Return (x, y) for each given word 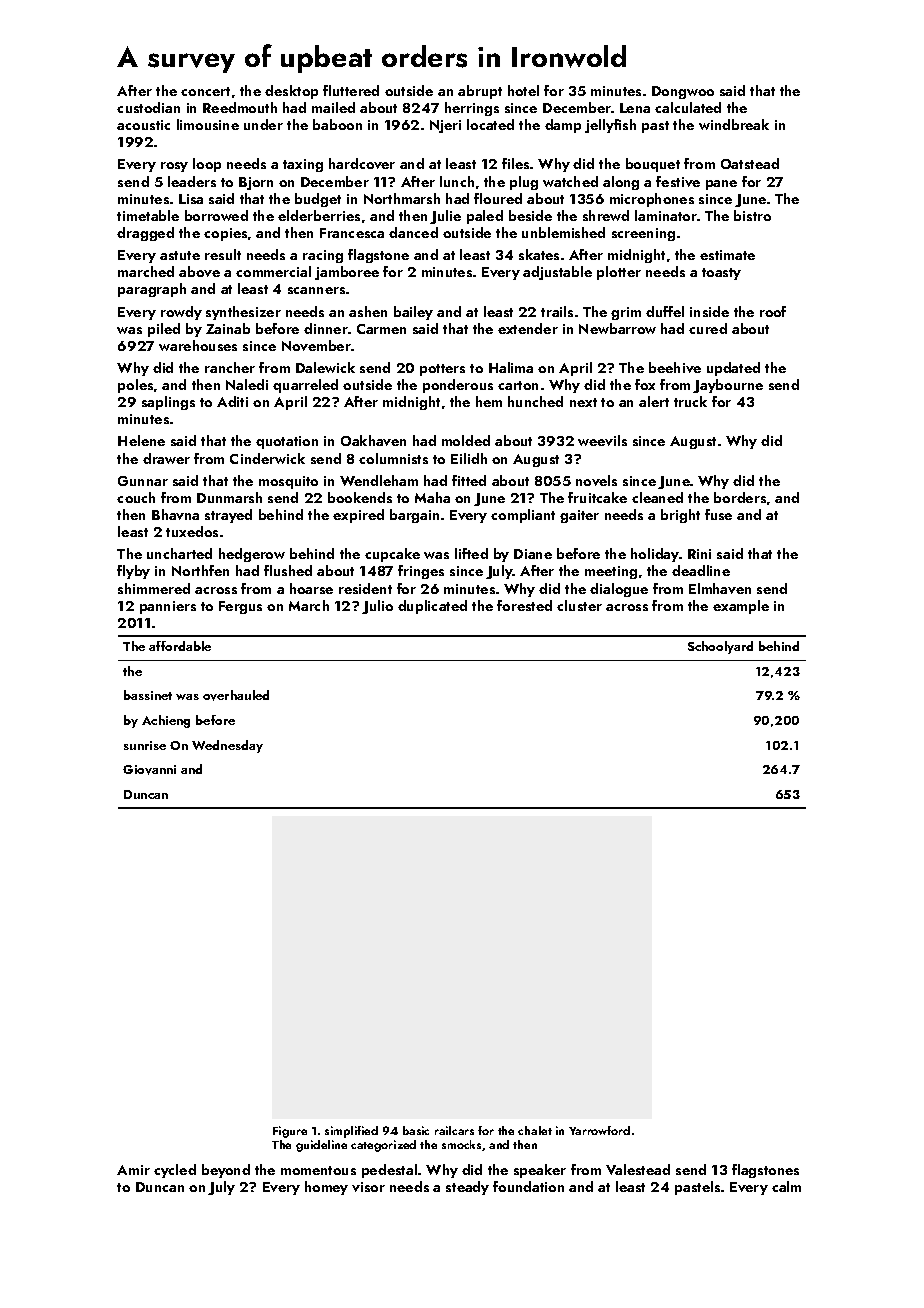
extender (528, 328)
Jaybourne (728, 386)
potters (442, 370)
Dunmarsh (229, 497)
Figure (290, 1132)
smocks (461, 1144)
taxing (303, 165)
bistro (752, 215)
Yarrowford (599, 1130)
